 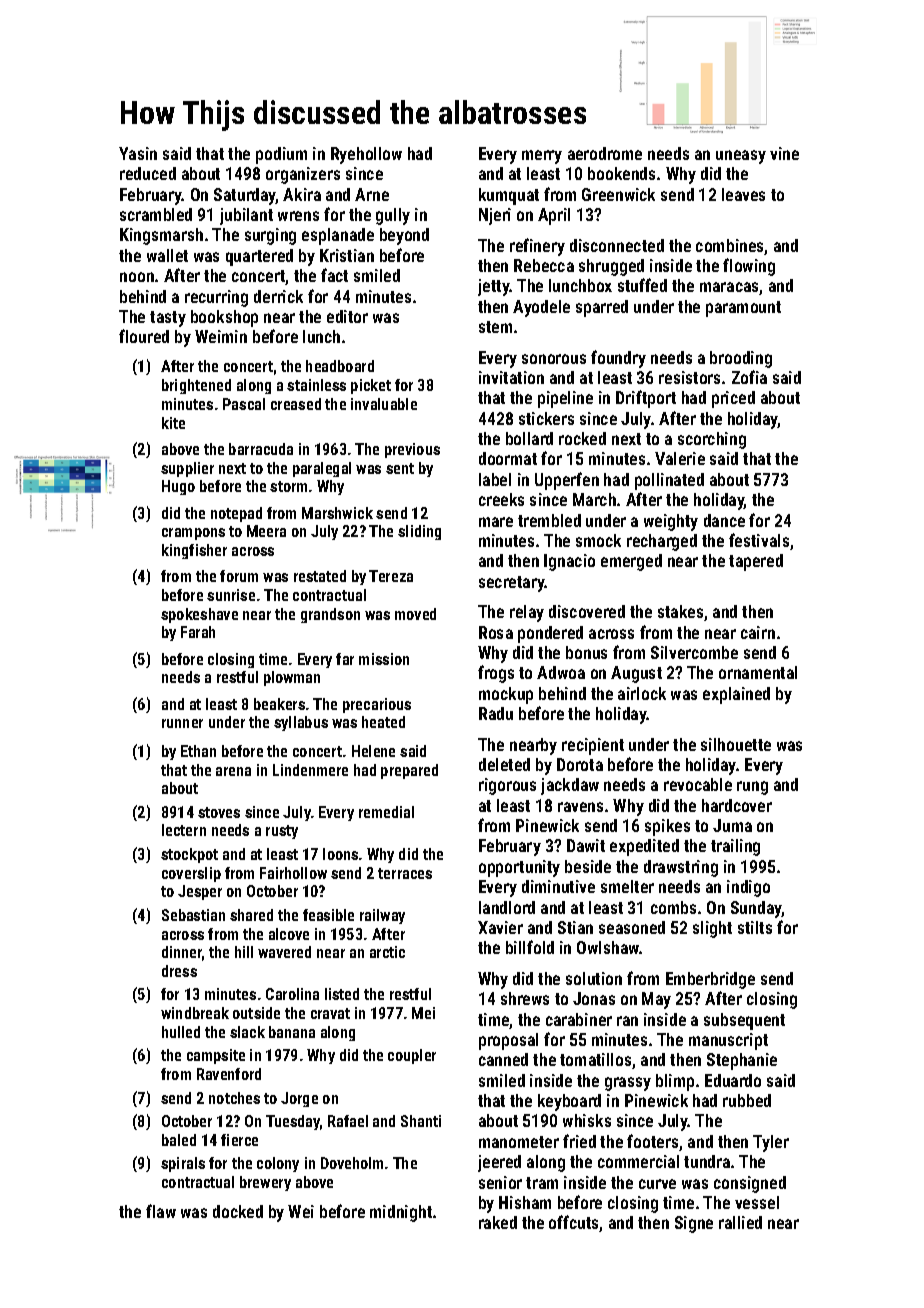 What do you see at coordinates (256, 1013) in the screenshot?
I see `outside` at bounding box center [256, 1013].
